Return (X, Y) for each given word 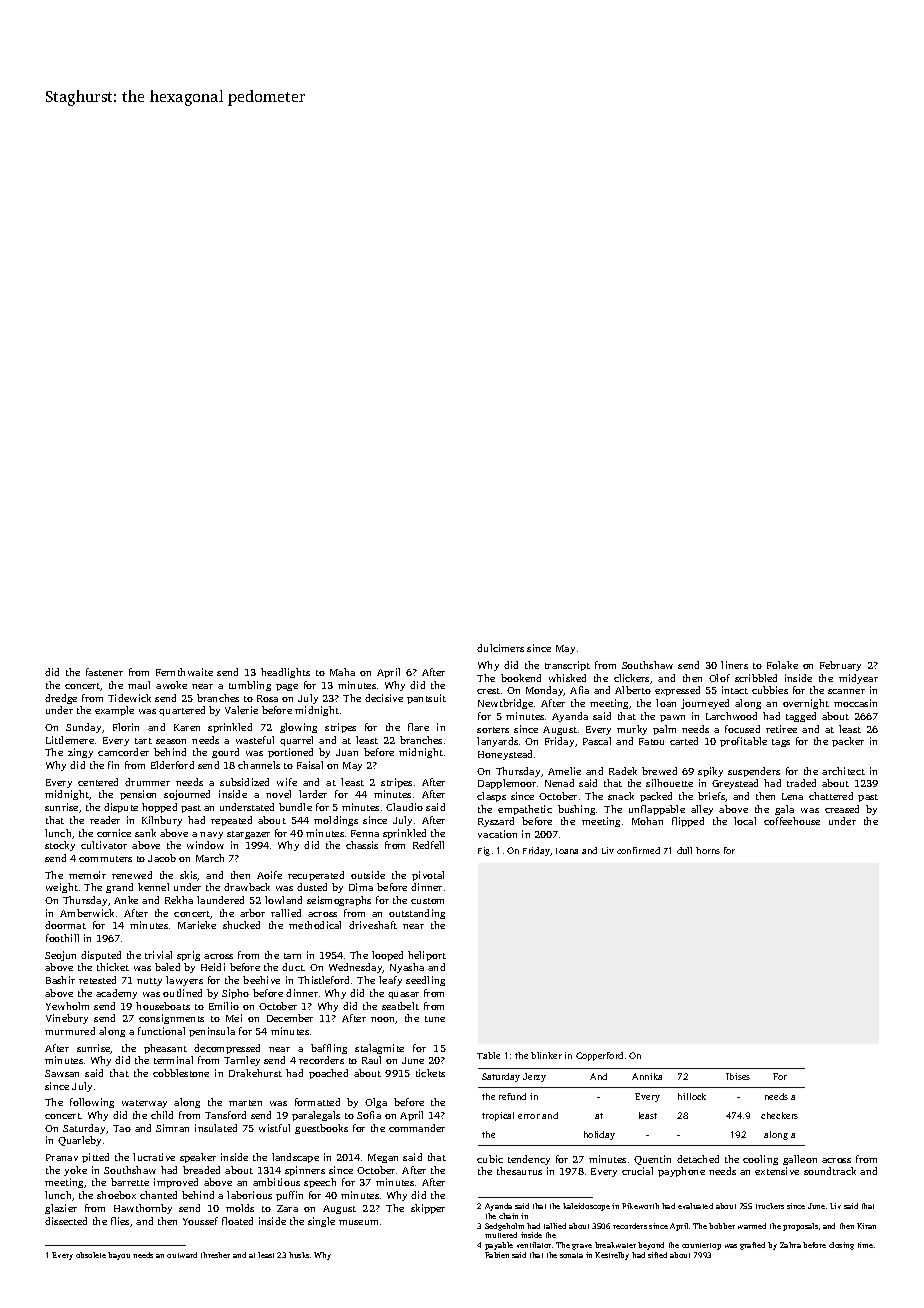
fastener (104, 672)
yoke (75, 1171)
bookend (521, 678)
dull (684, 850)
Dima (361, 887)
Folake (782, 665)
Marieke (197, 925)
